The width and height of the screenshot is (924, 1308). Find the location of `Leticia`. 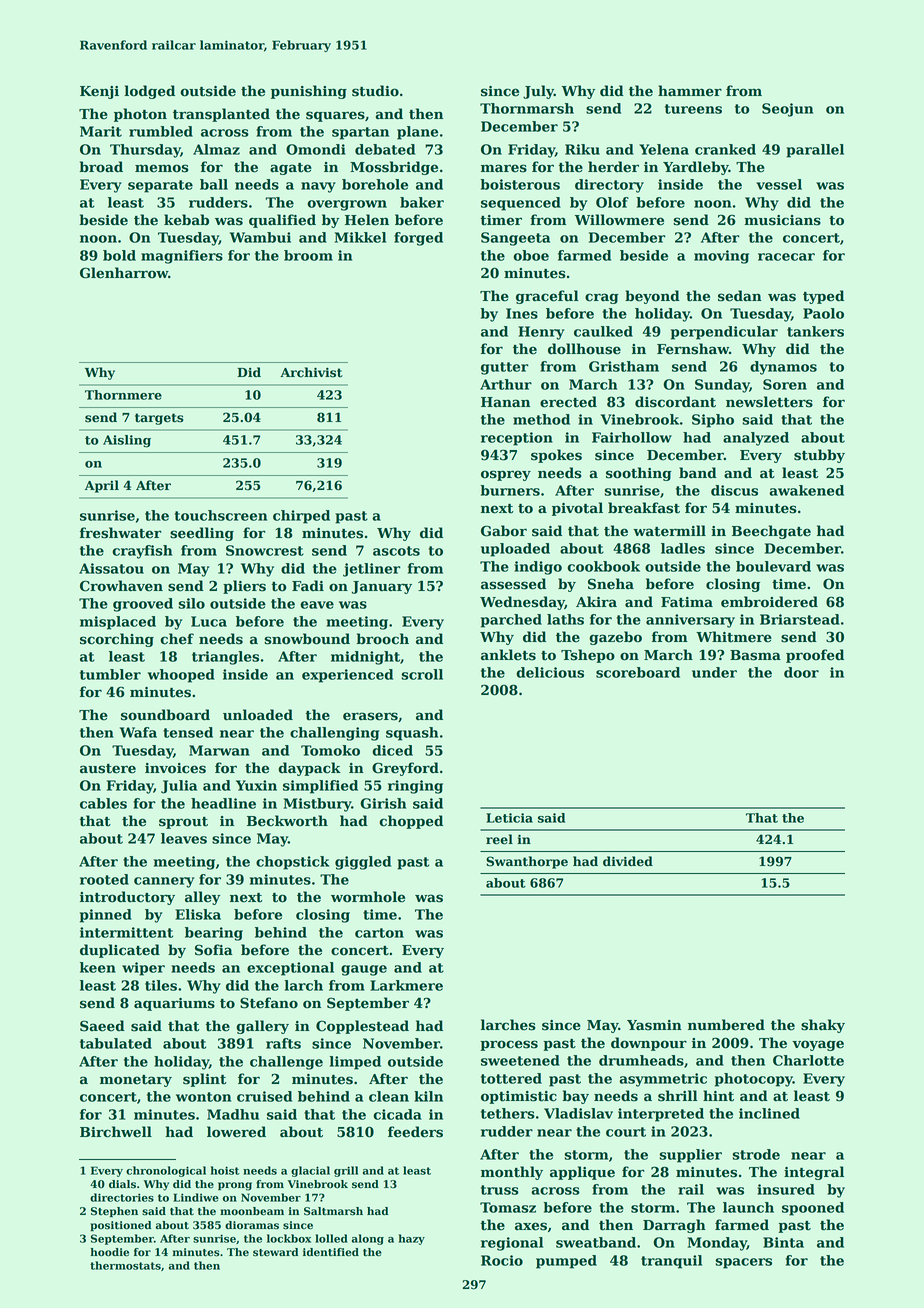

Leticia is located at coordinates (509, 818).
